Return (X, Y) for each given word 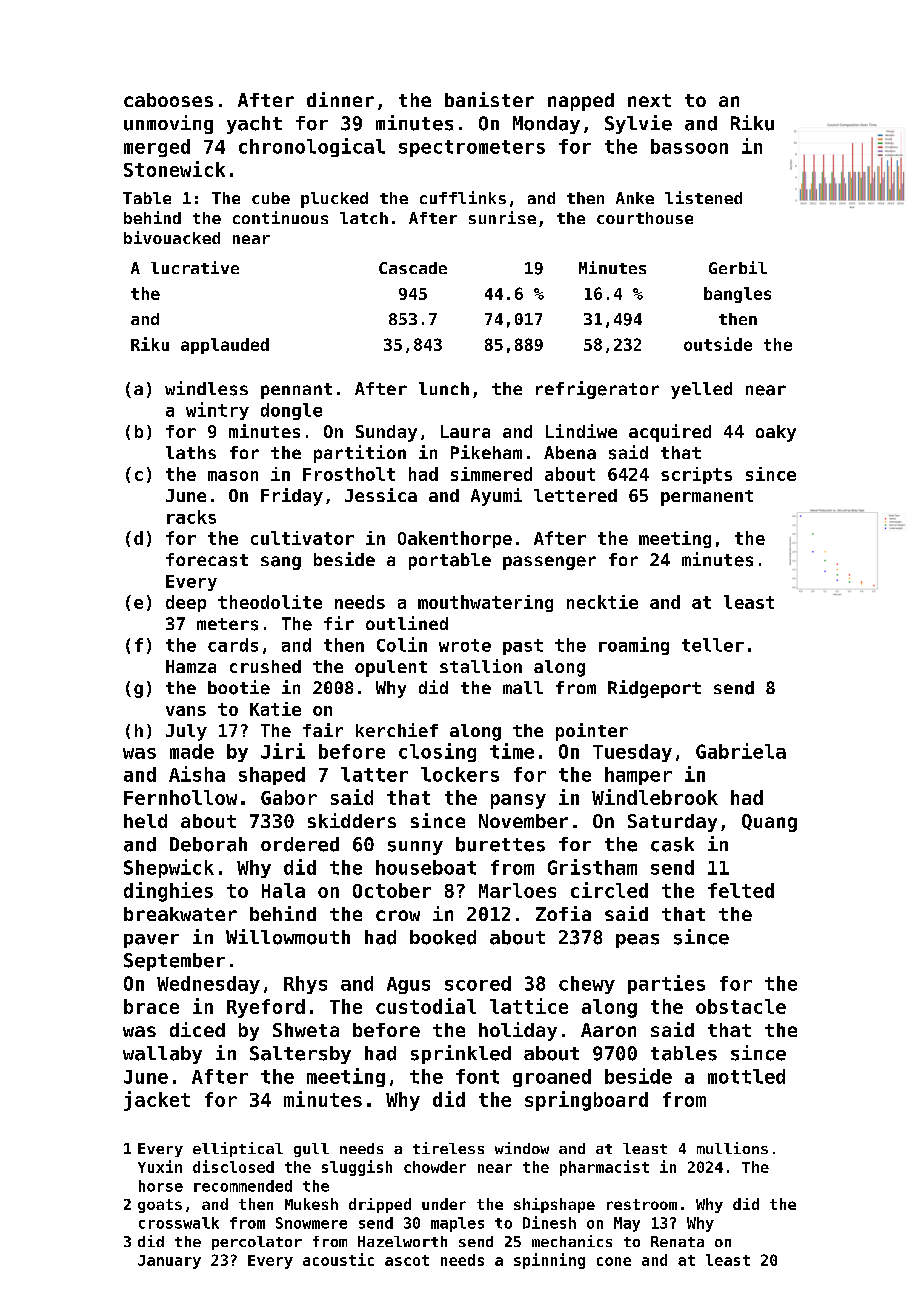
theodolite (270, 602)
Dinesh (549, 1222)
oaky (776, 433)
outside (718, 344)
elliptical (238, 1149)
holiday (518, 1031)
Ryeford (266, 1008)
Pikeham (486, 452)
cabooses (168, 100)
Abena (570, 453)
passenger (549, 563)
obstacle (741, 1006)
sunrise (502, 217)
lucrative (195, 267)
